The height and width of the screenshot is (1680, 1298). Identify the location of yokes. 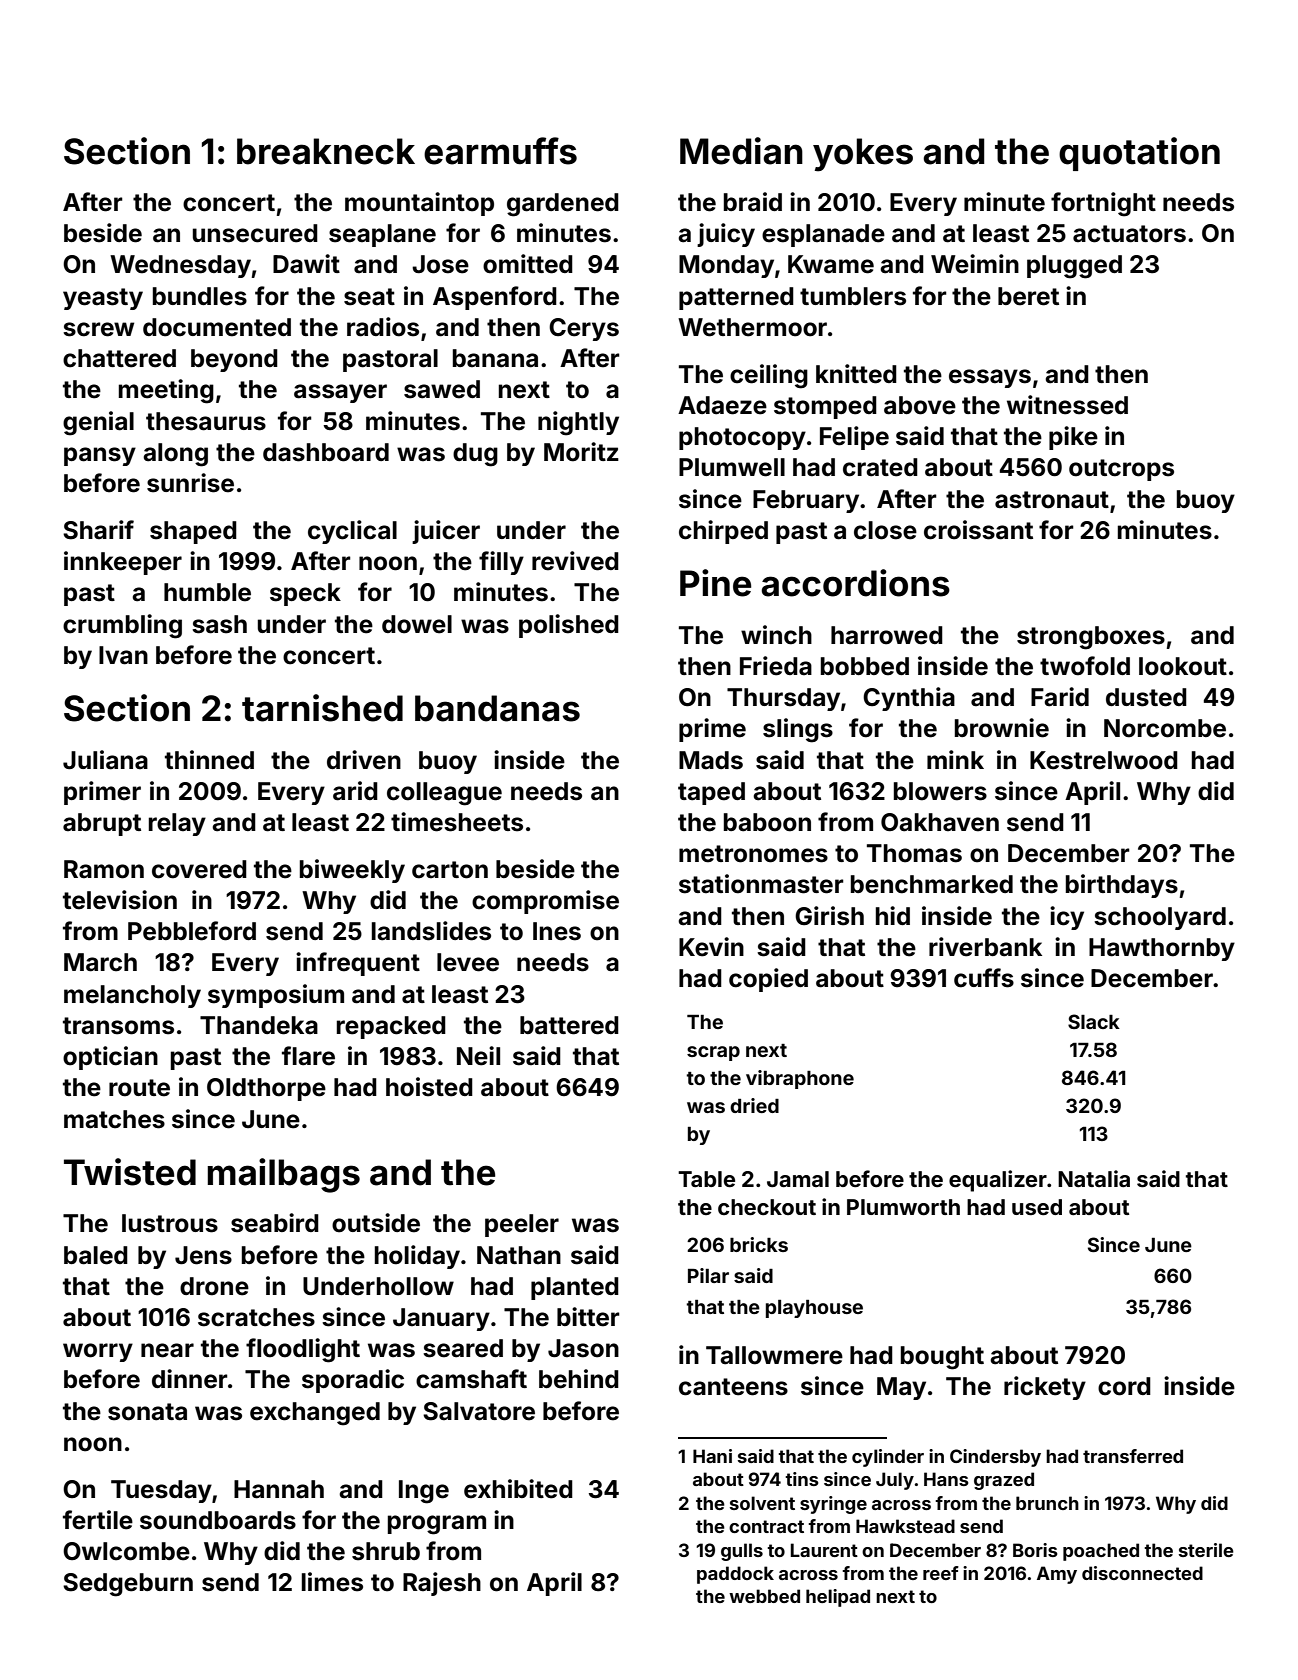
(863, 155).
